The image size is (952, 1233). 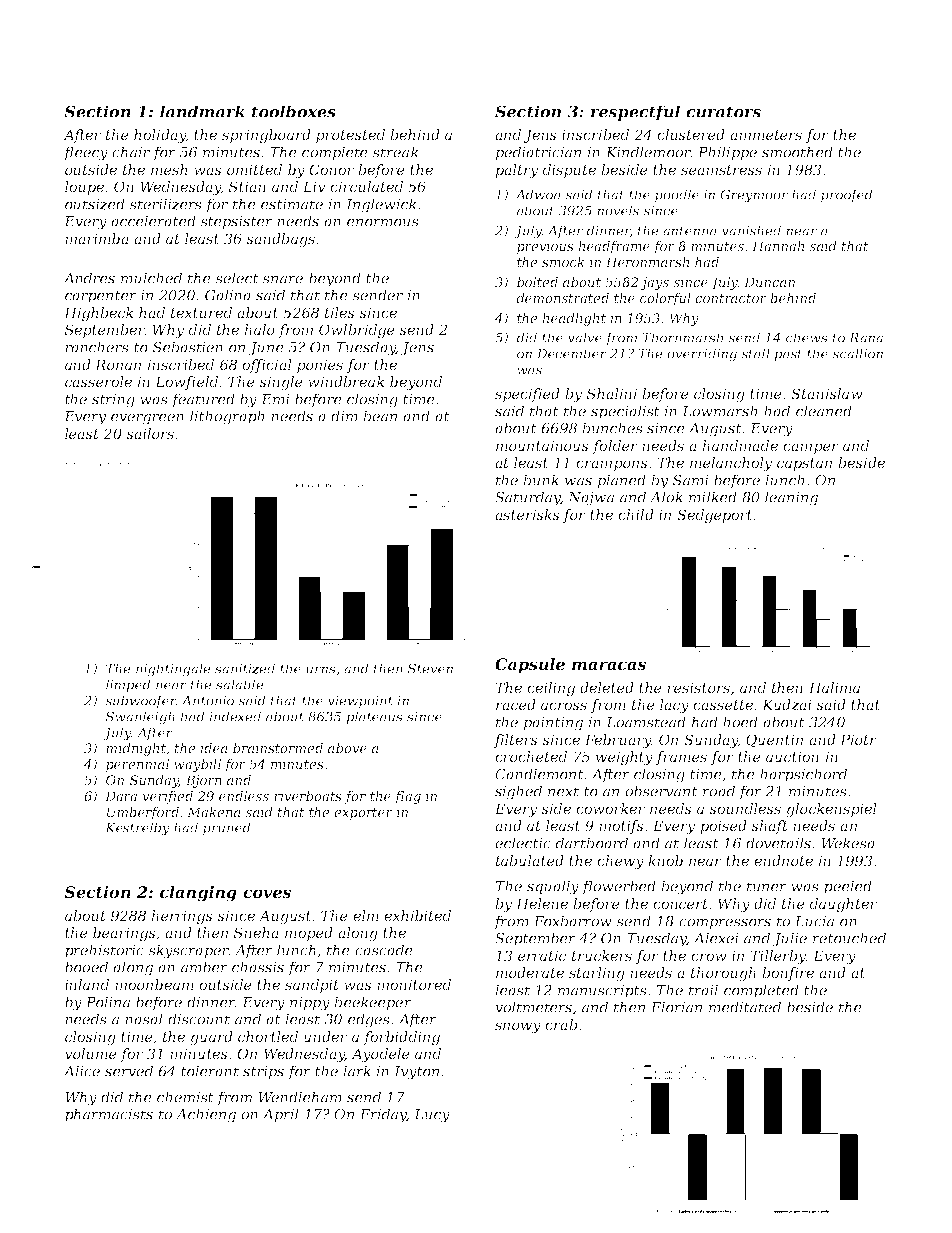 What do you see at coordinates (344, 416) in the screenshot?
I see `dim` at bounding box center [344, 416].
